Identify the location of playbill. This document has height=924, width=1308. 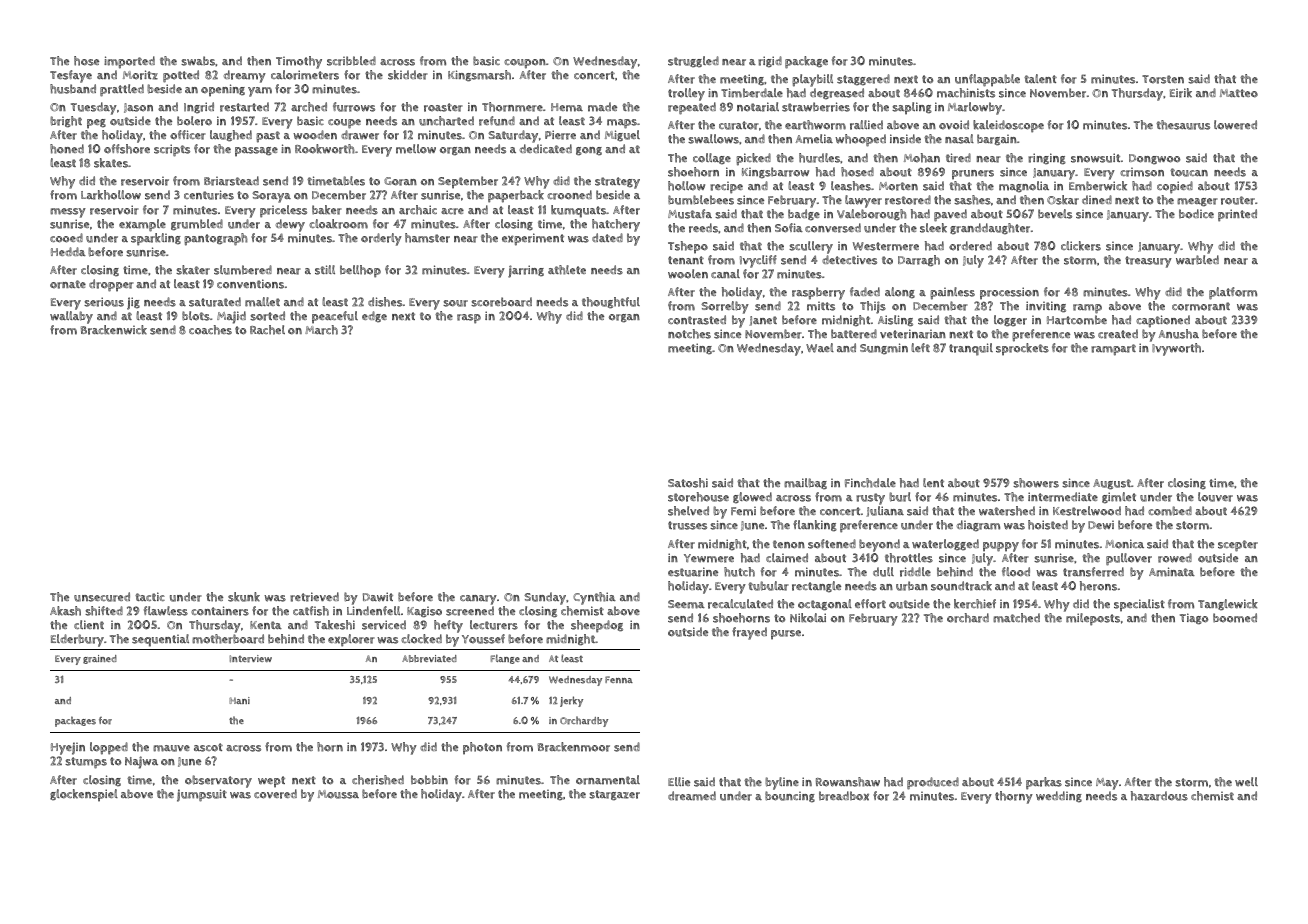
(812, 80).
